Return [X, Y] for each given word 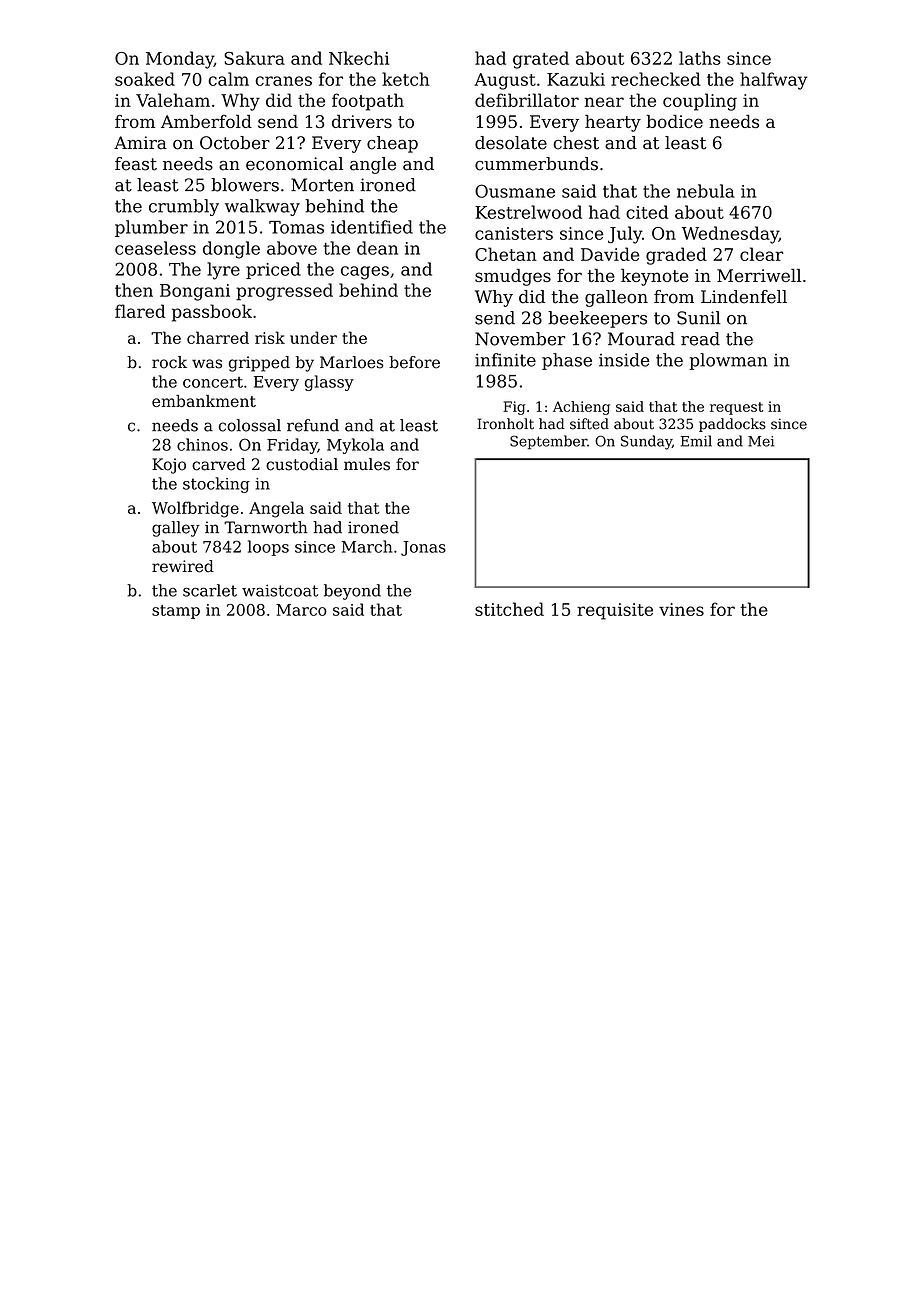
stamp [176, 612]
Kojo [169, 466]
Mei [761, 441]
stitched [509, 609]
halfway [773, 81]
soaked [145, 79]
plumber [151, 228]
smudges [513, 277]
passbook [212, 313]
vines [681, 609]
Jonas [423, 548]
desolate [511, 143]
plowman [728, 361]
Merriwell [759, 275]
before [414, 362]
